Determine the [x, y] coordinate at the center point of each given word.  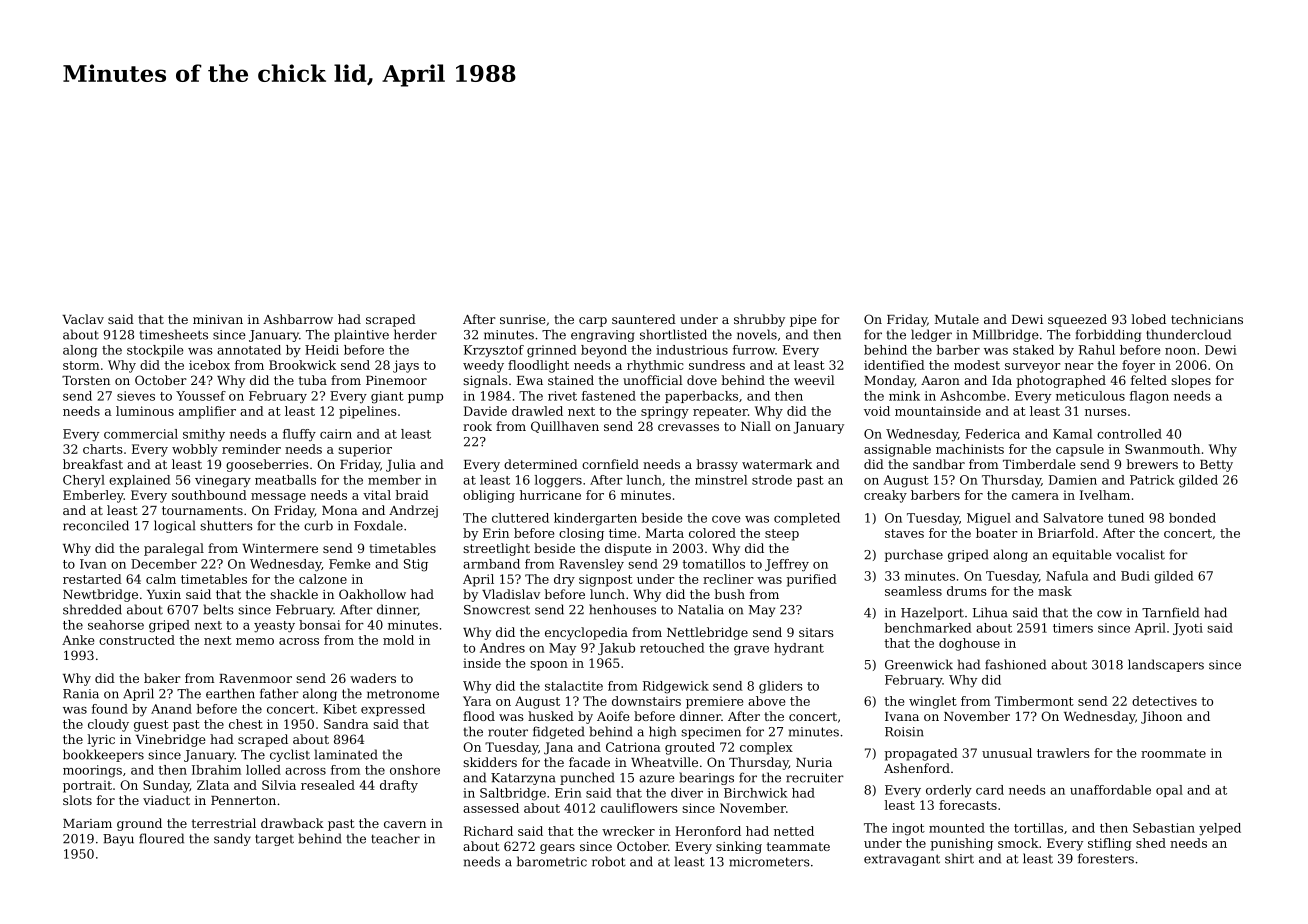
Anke [78, 640]
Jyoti [1188, 629]
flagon [1149, 397]
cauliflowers [639, 808]
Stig [416, 565]
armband [491, 564]
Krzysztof [494, 351]
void [877, 411]
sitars [816, 632]
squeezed [1077, 320]
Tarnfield [1170, 612]
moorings [92, 771]
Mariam [87, 823]
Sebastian [1164, 828]
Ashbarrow [298, 319]
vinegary [223, 481]
